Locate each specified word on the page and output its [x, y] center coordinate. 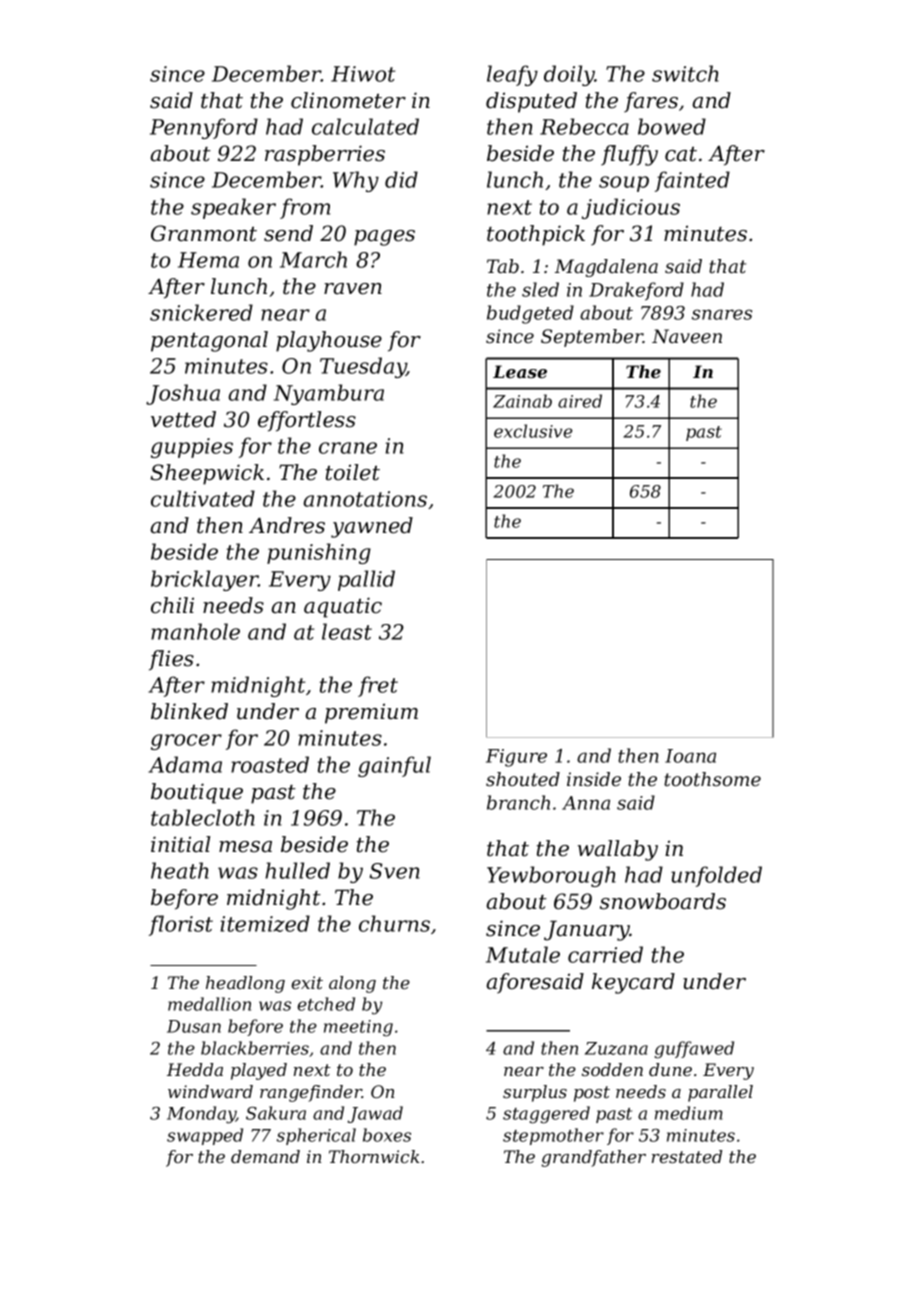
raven [353, 289]
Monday [201, 1115]
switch [685, 73]
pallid [366, 580]
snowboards [663, 901]
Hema [208, 260]
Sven [394, 871]
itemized [265, 923]
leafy [512, 75]
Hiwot [363, 74]
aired [580, 401]
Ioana [690, 756]
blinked [189, 711]
